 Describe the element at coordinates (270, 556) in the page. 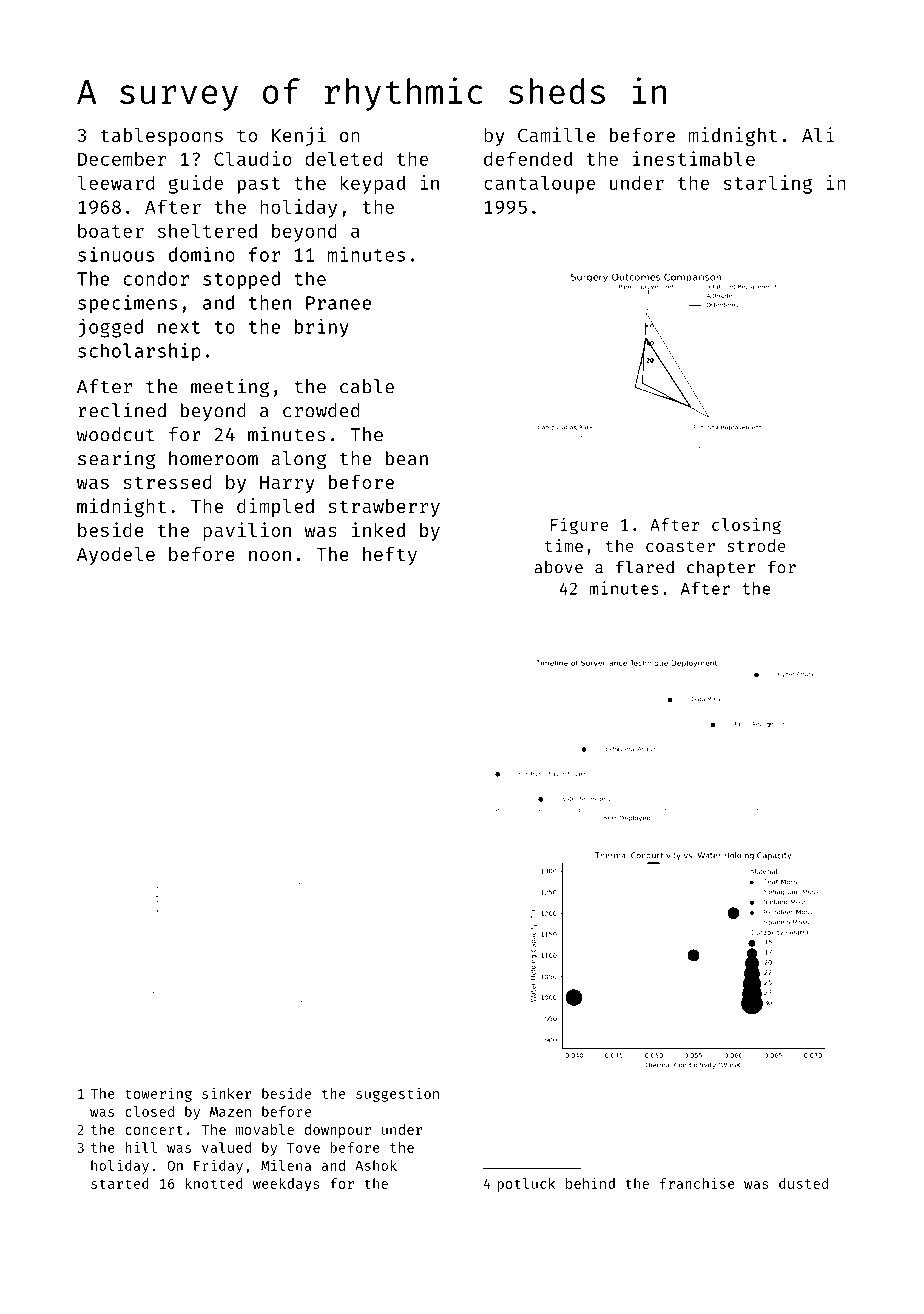

I see `noon` at that location.
